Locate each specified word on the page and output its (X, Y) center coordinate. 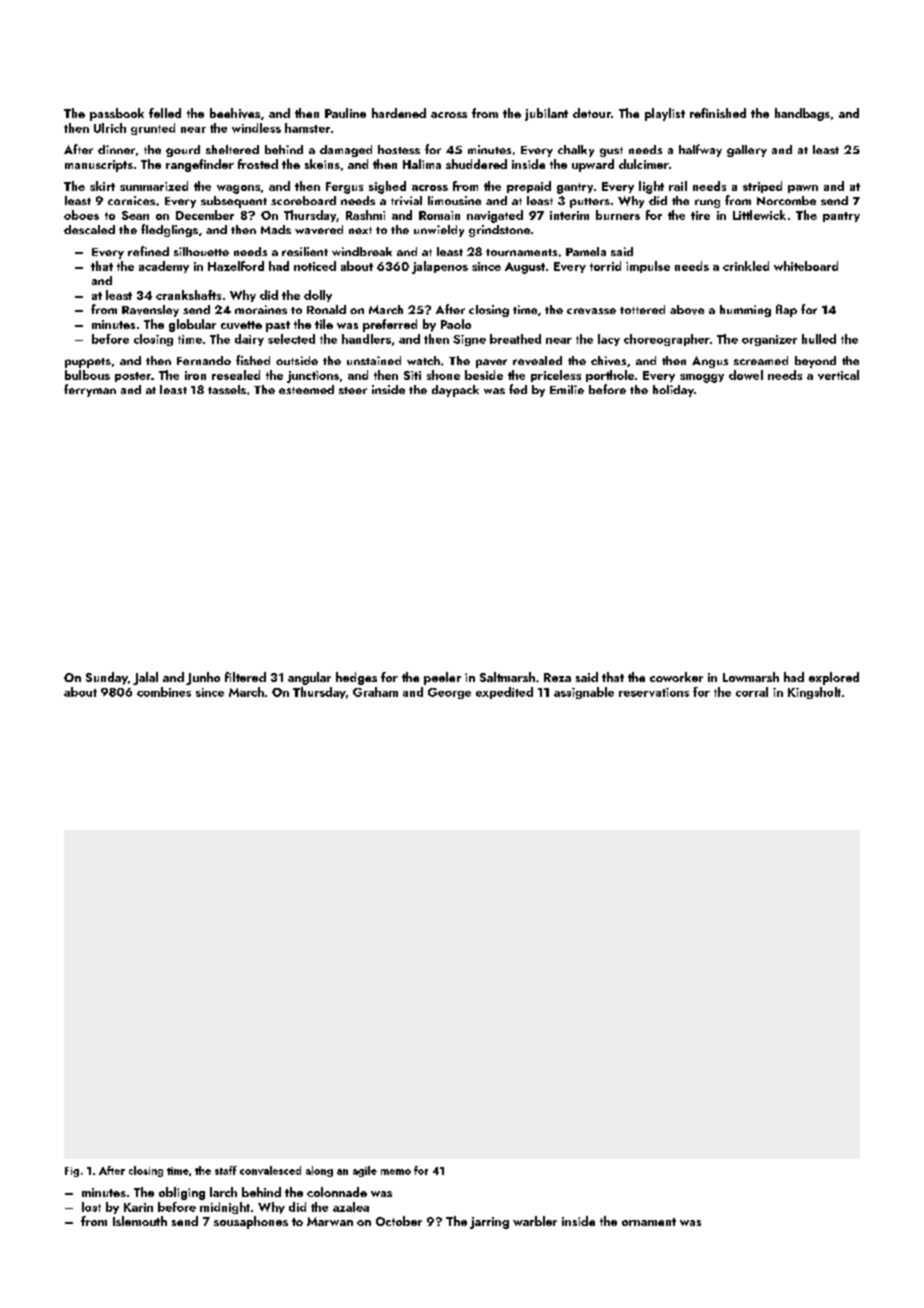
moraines (261, 309)
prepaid (529, 187)
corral (752, 692)
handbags (802, 114)
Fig (72, 1172)
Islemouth (140, 1221)
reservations (654, 692)
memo (396, 1172)
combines (164, 692)
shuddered (476, 164)
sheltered (232, 149)
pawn (803, 189)
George (449, 693)
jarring (489, 1223)
